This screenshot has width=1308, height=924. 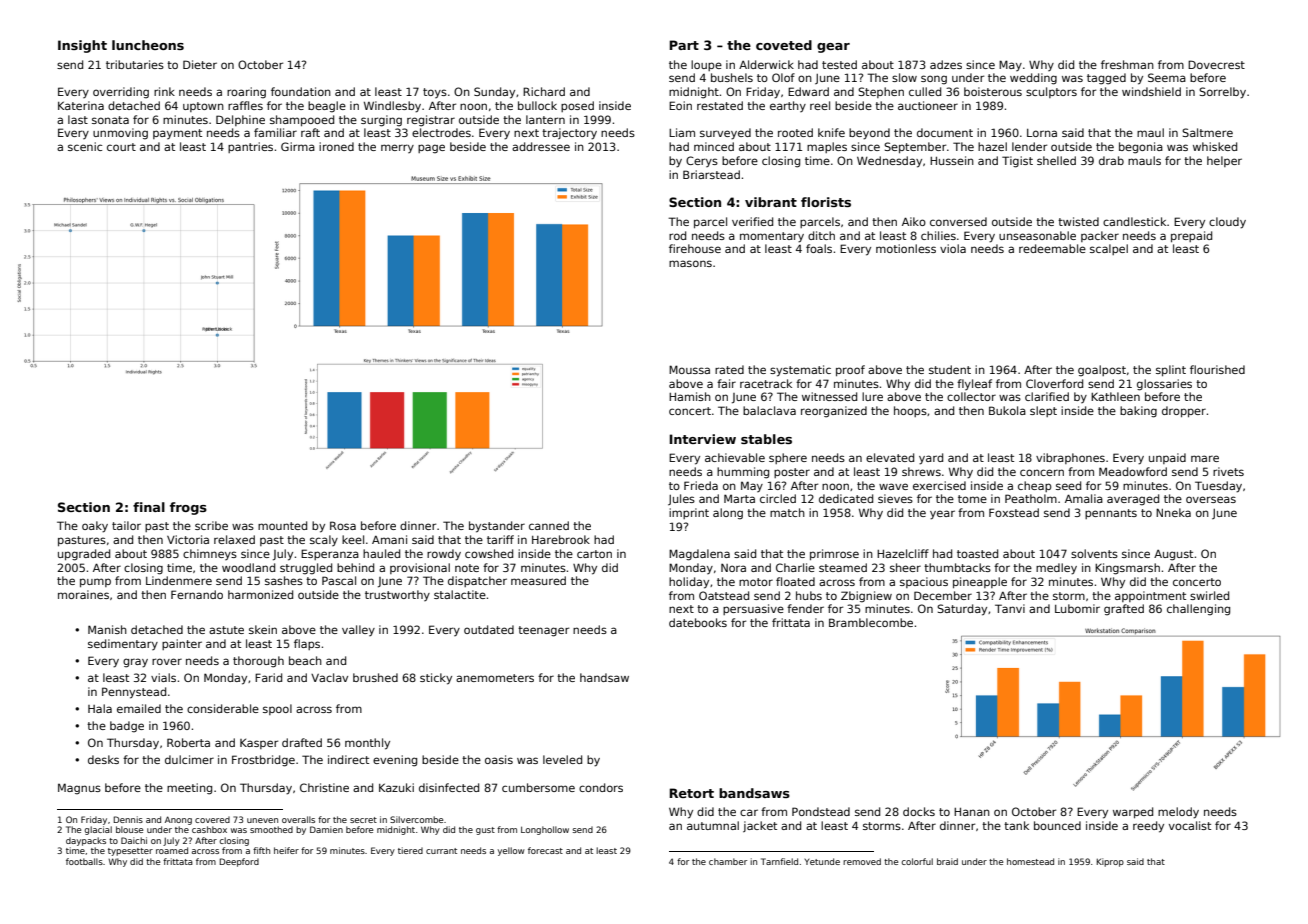 I want to click on loupe, so click(x=706, y=65).
